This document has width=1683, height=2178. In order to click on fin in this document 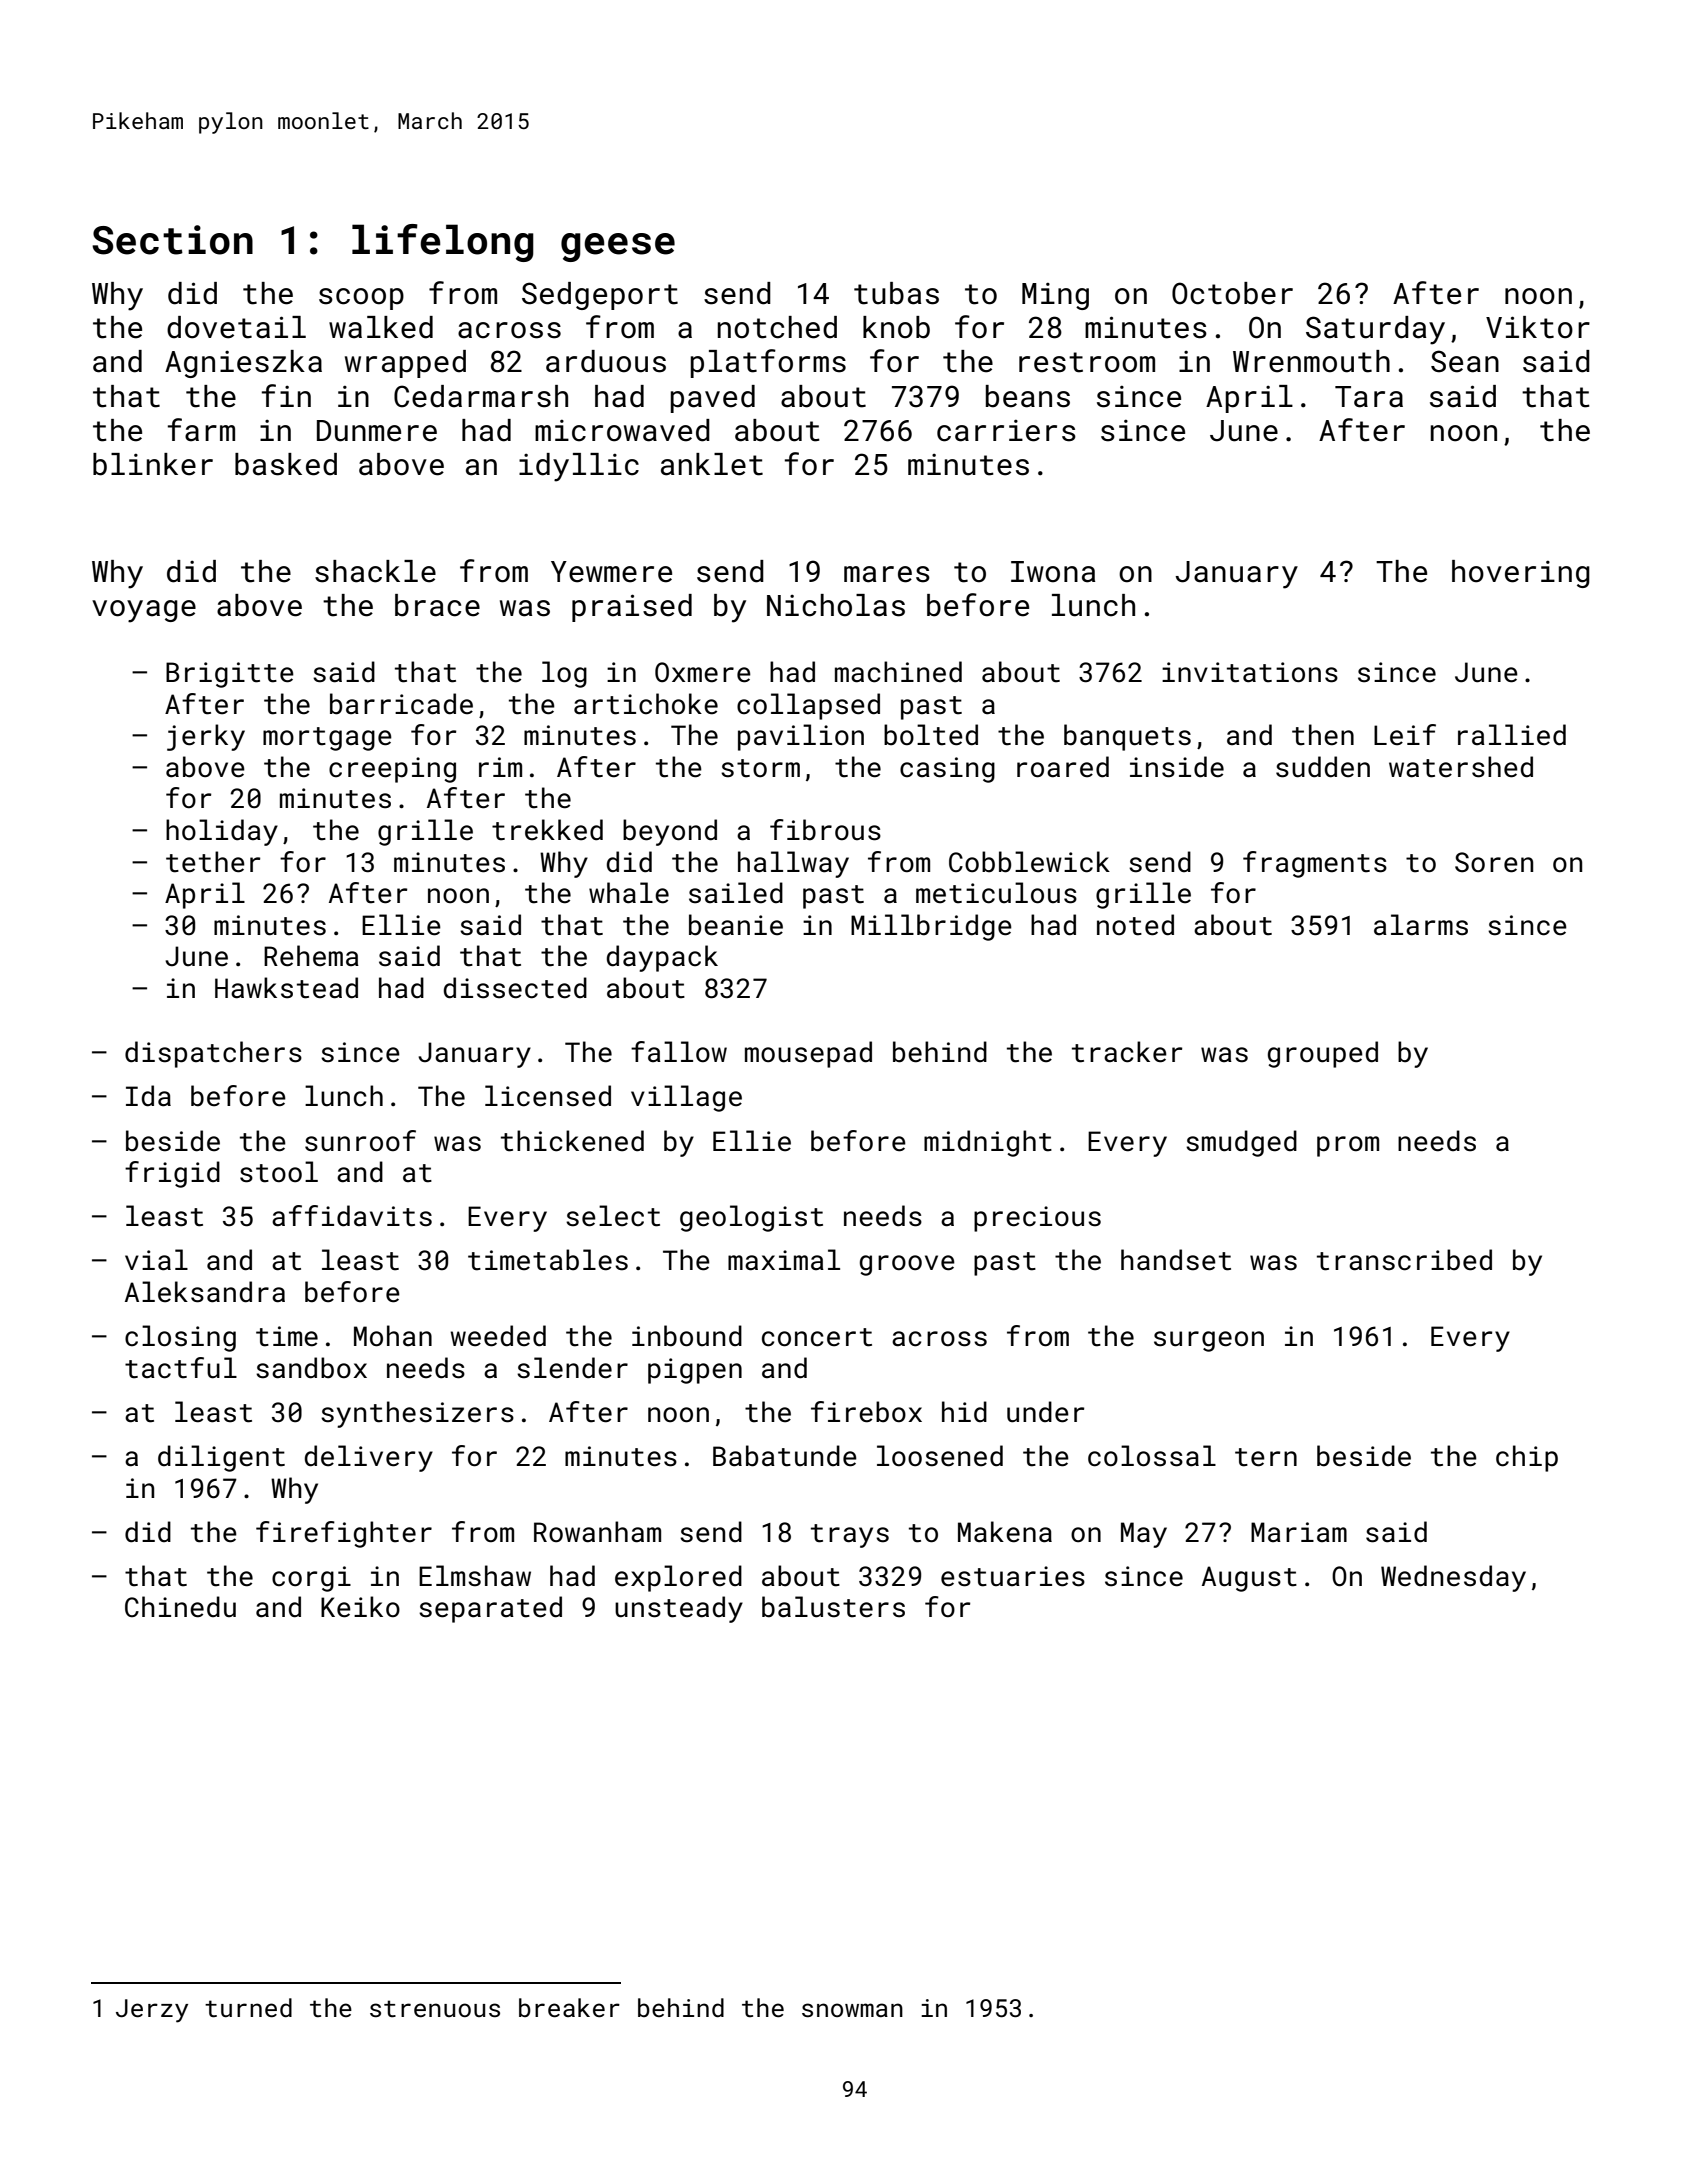, I will do `click(286, 395)`.
